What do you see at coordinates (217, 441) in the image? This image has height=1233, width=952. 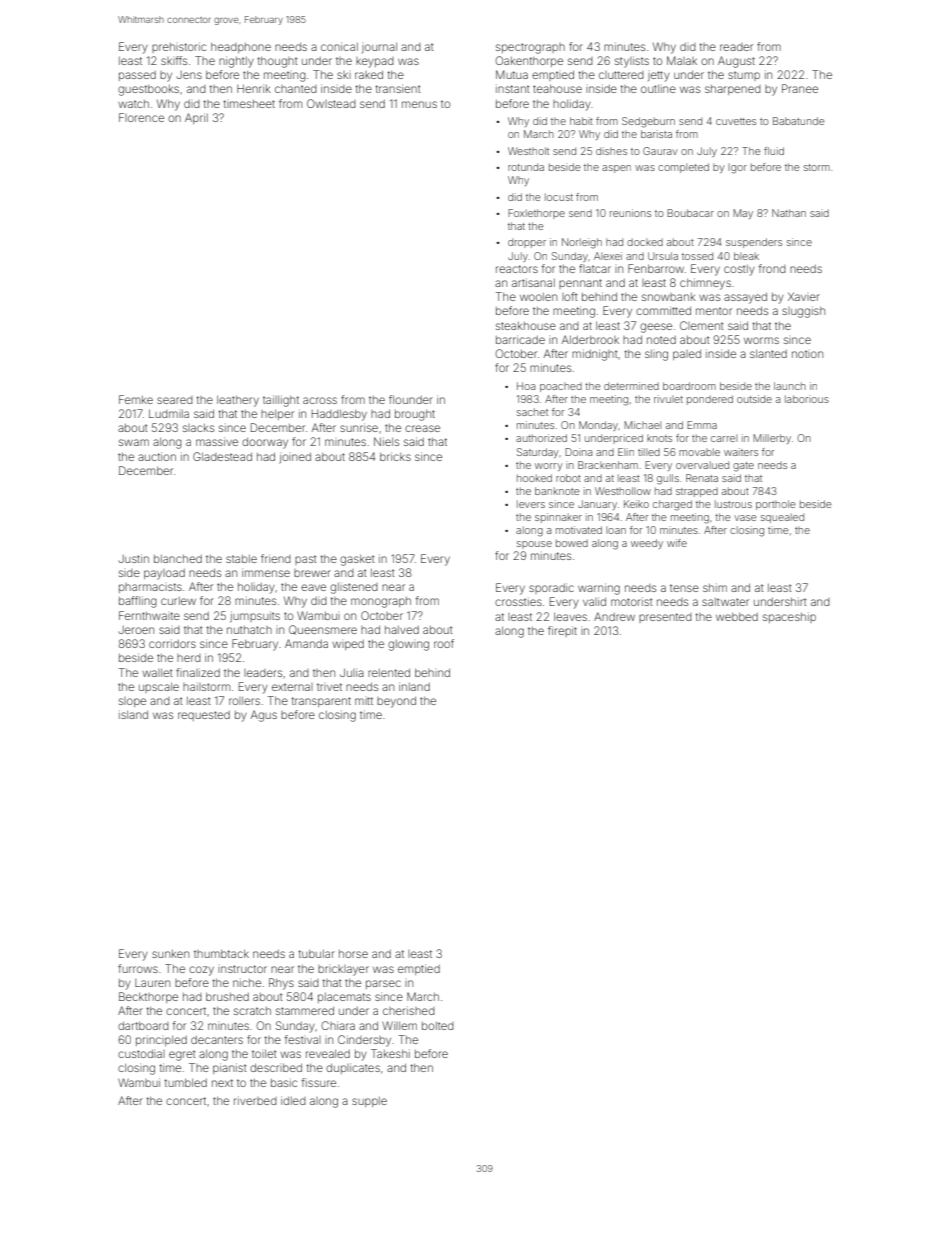 I see `massive` at bounding box center [217, 441].
